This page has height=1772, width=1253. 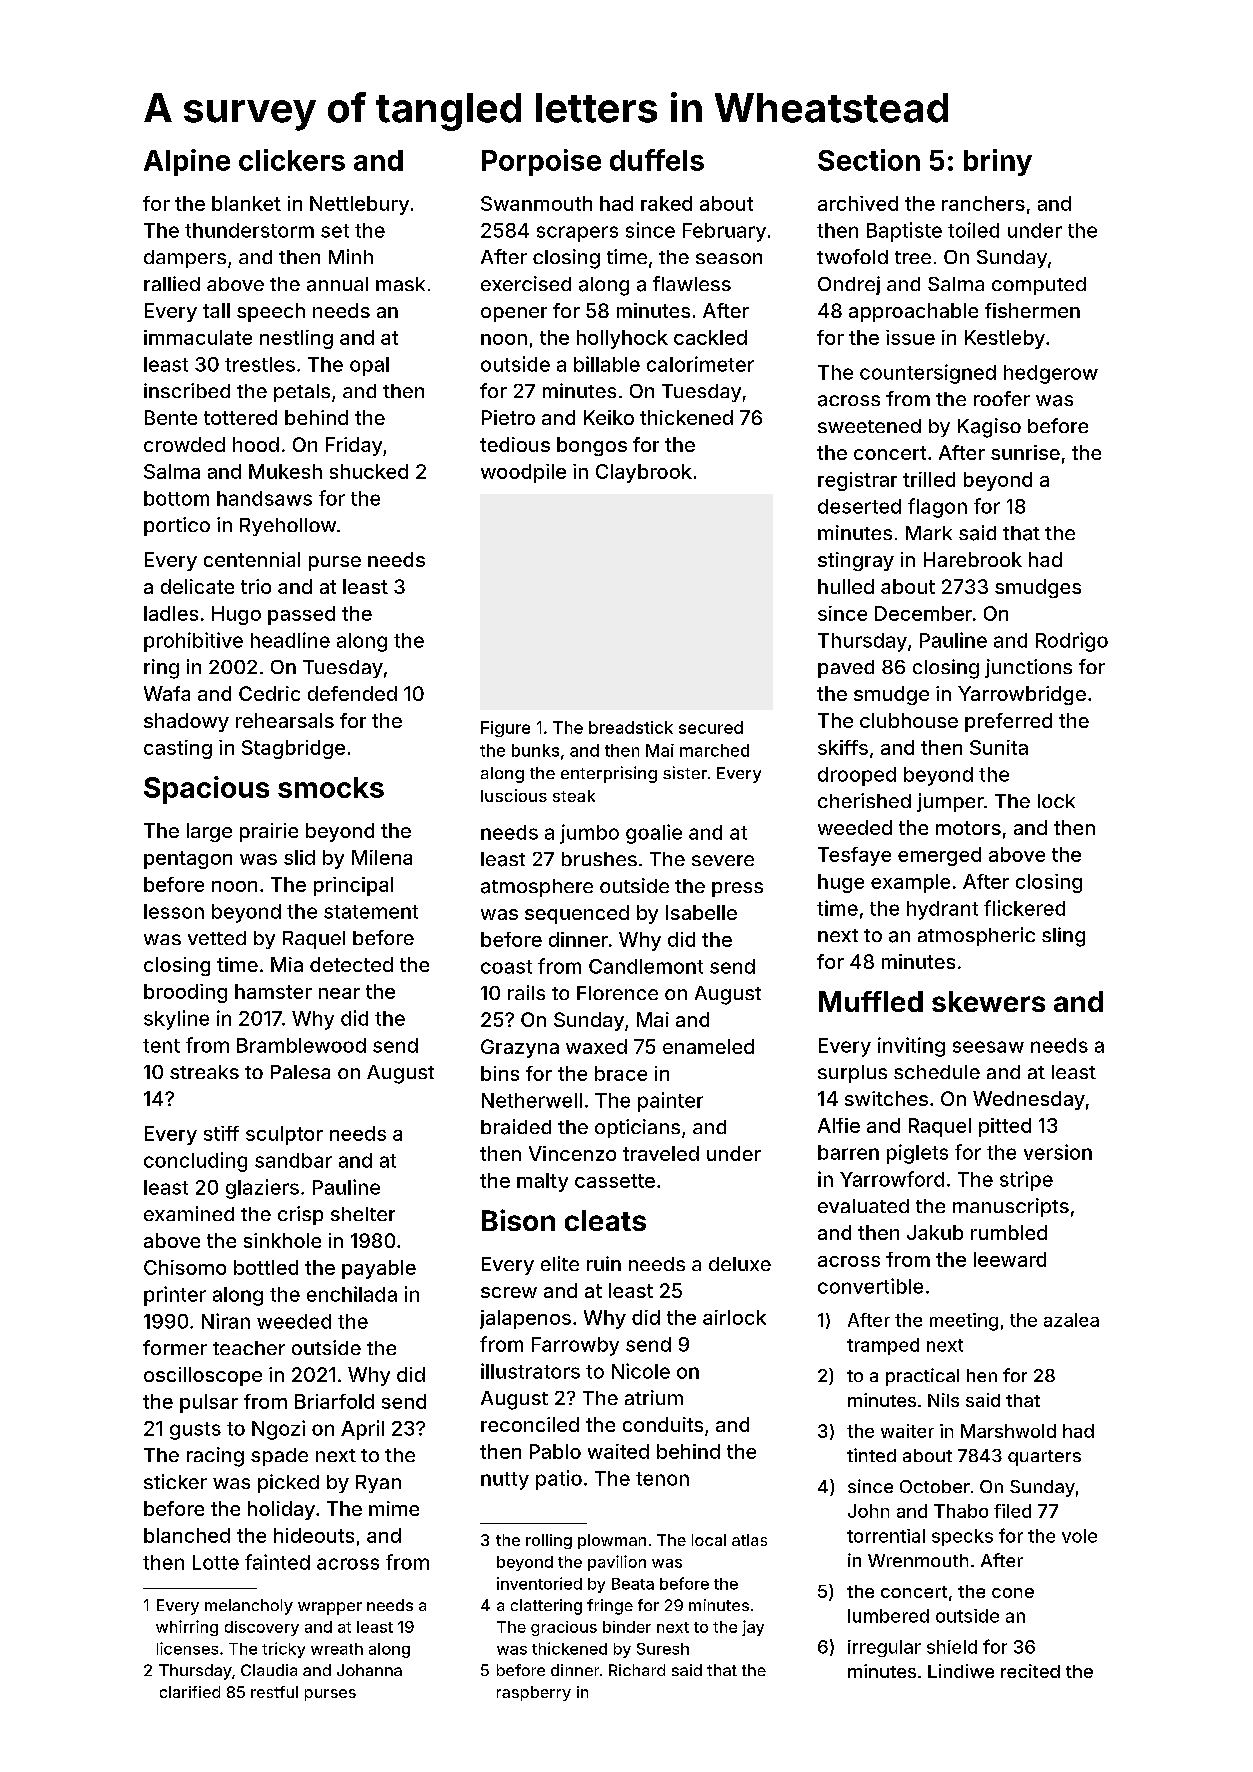 What do you see at coordinates (564, 1628) in the page?
I see `gracious` at bounding box center [564, 1628].
